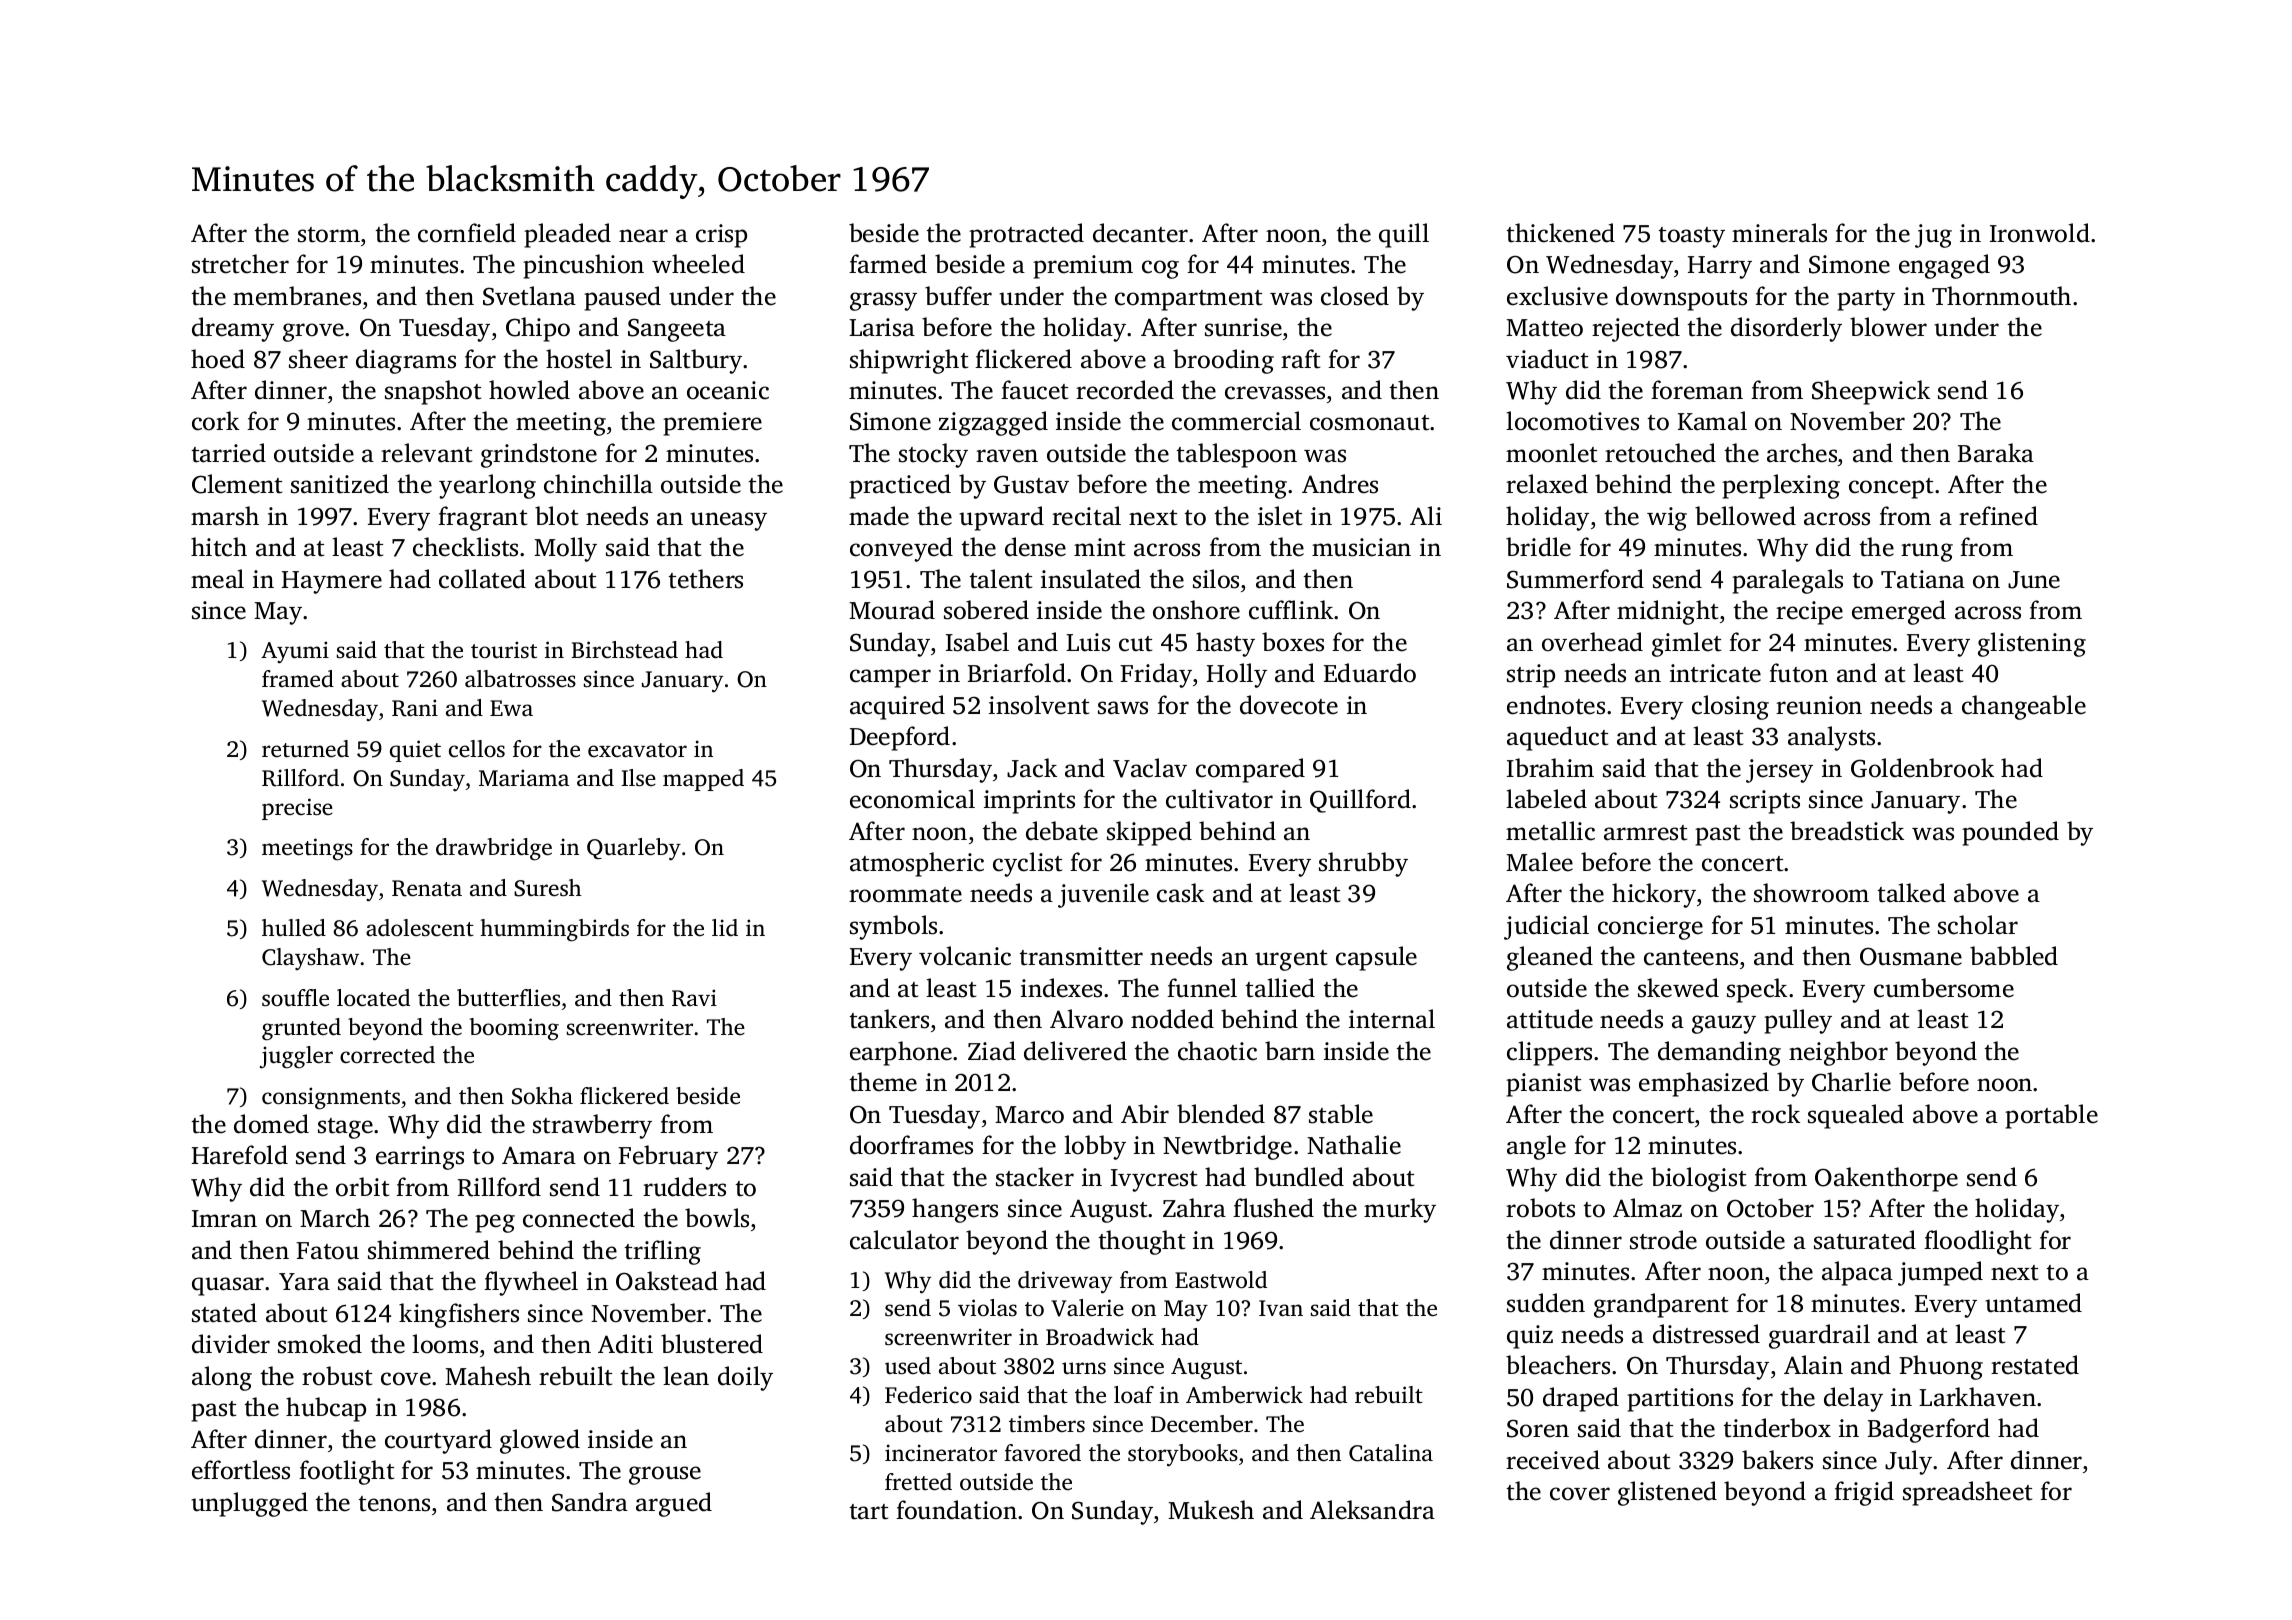  Describe the element at coordinates (1560, 233) in the screenshot. I see `thickened` at that location.
